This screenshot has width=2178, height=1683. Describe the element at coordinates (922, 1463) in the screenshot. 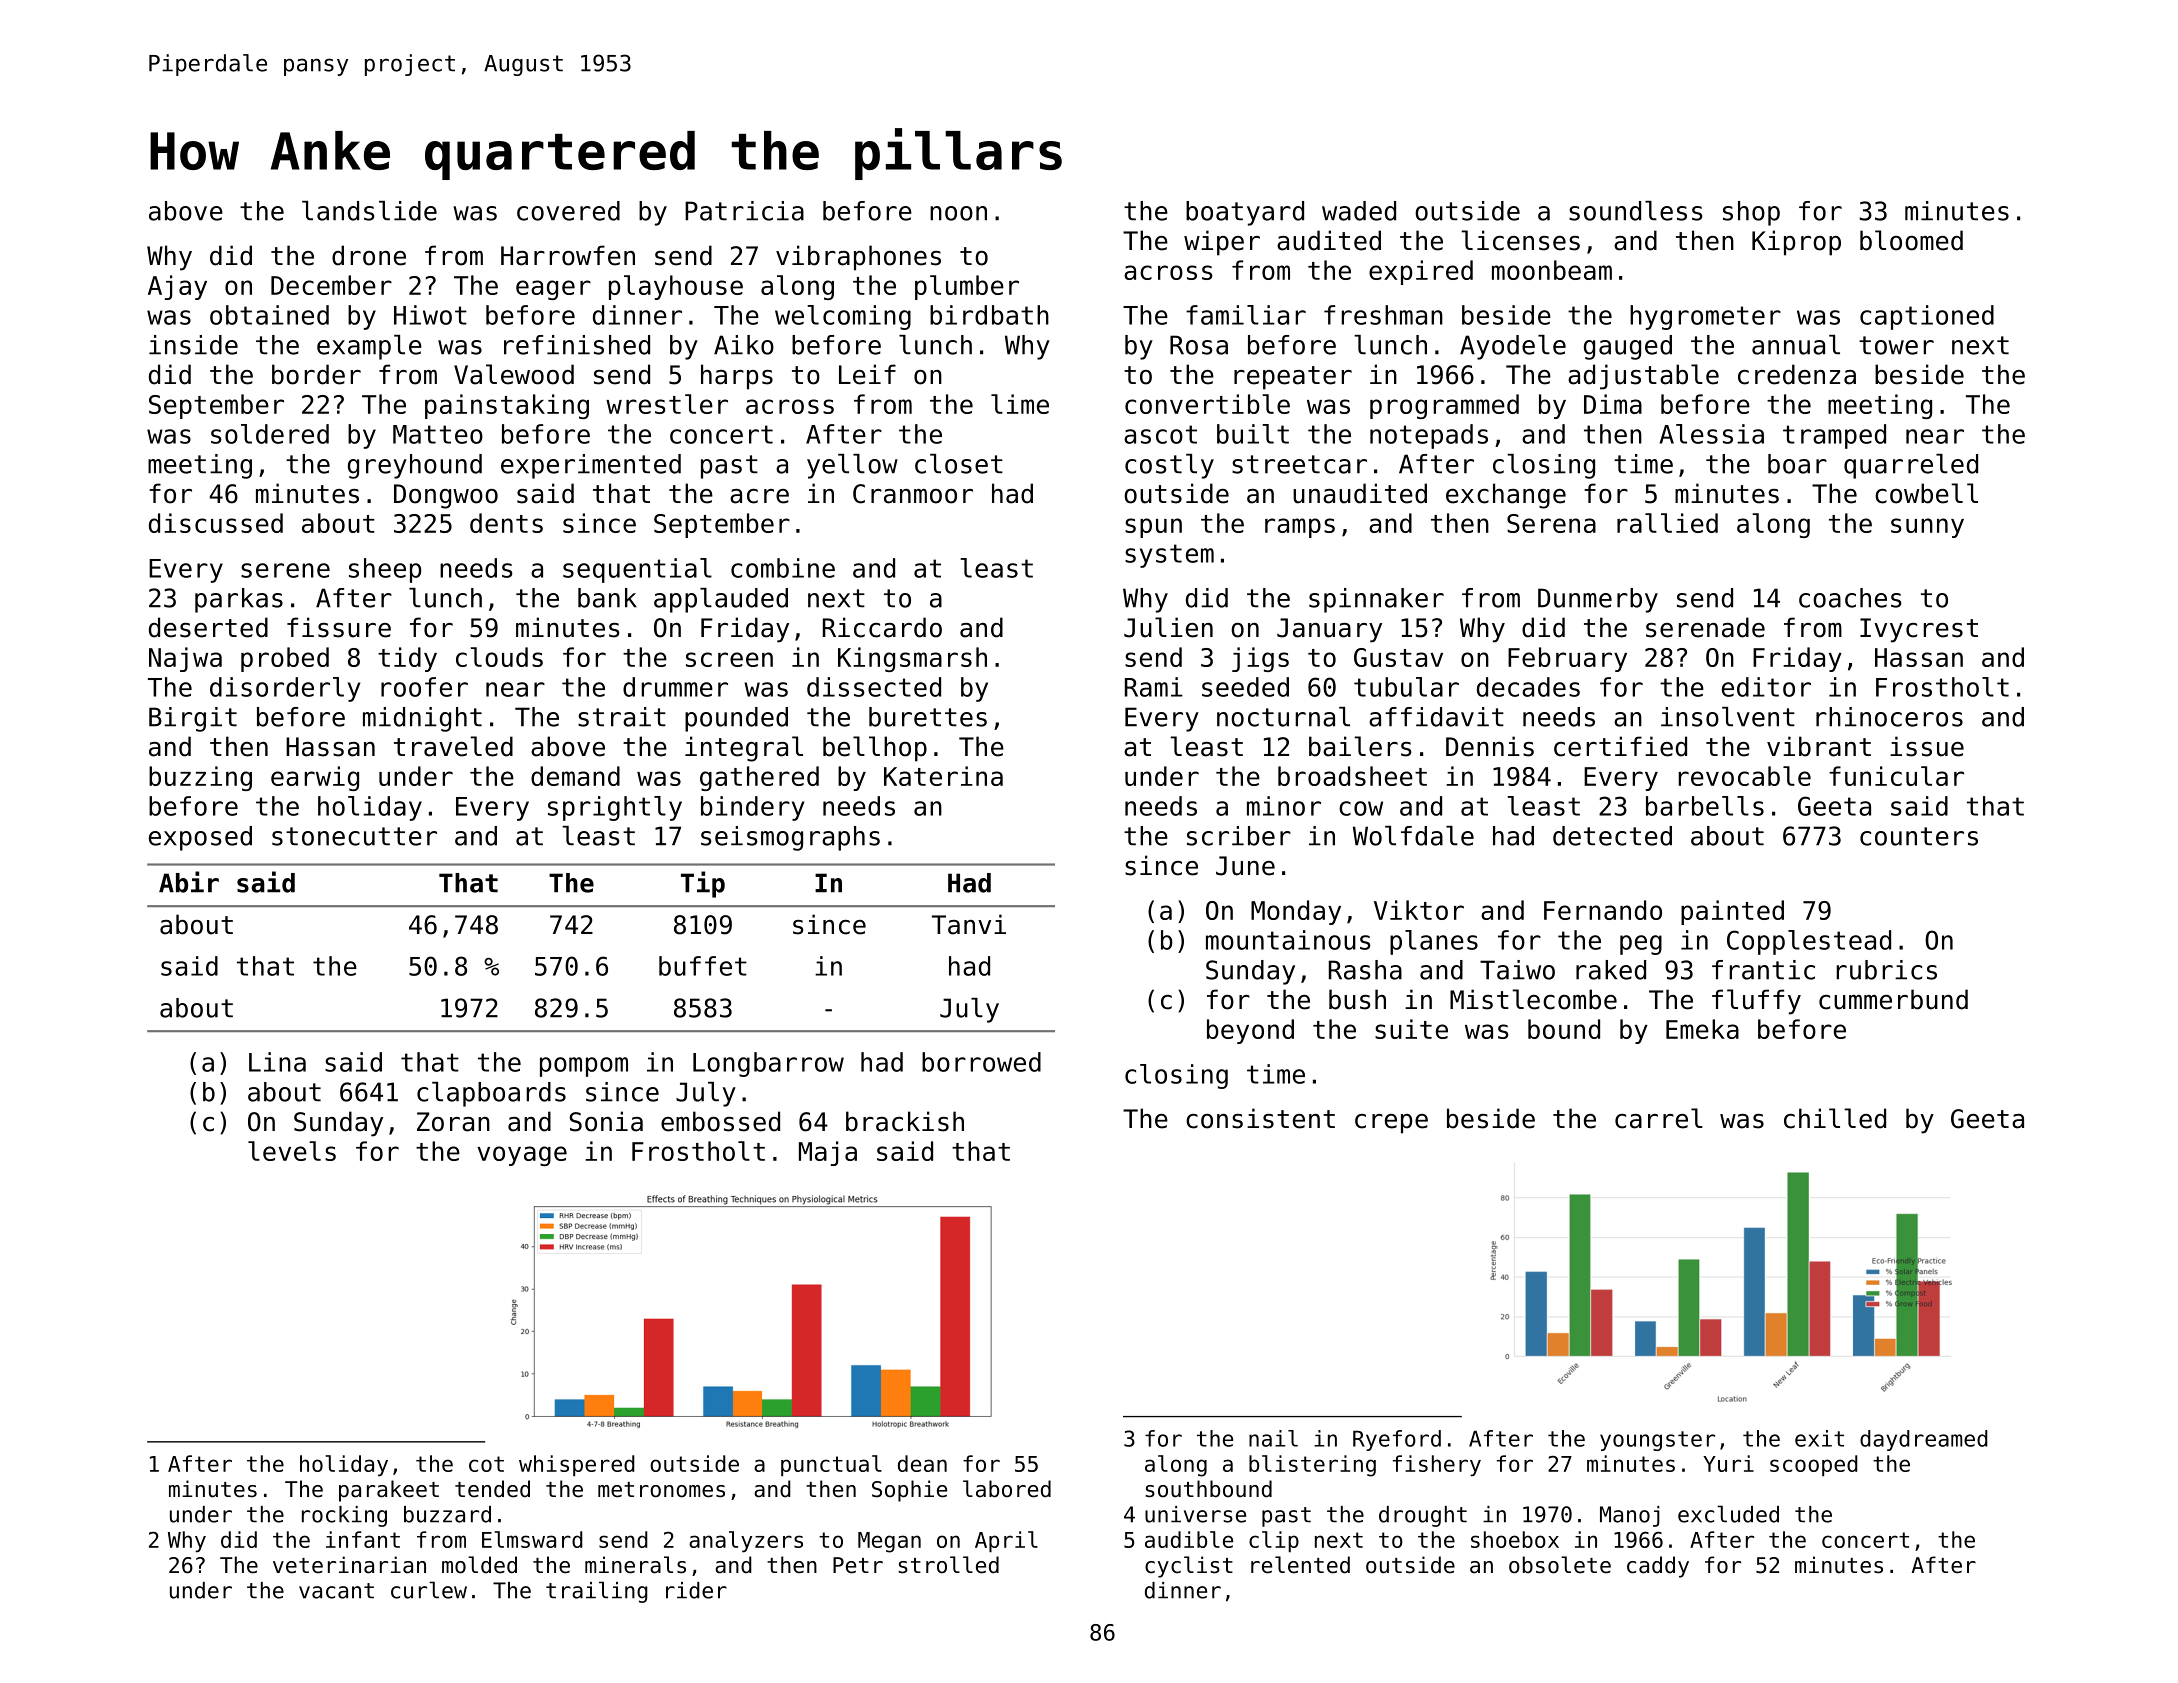

I see `dean` at that location.
